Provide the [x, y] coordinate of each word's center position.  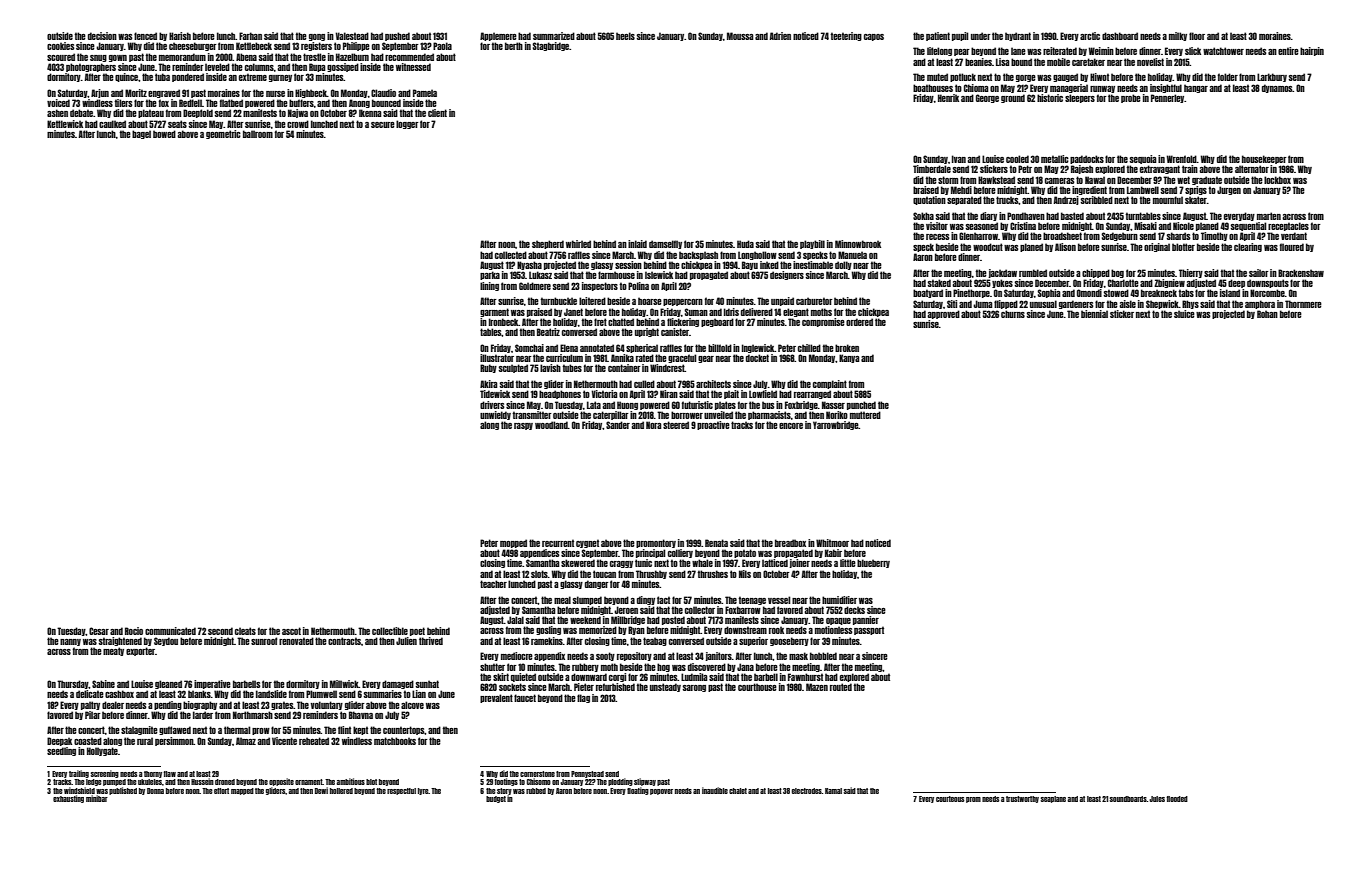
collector [700, 610]
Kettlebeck [254, 46]
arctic [1090, 36]
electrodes [807, 791]
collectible [390, 631]
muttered [865, 415]
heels [625, 36]
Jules [1157, 799]
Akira [488, 384]
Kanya [849, 358]
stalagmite [139, 730]
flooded [1177, 799]
